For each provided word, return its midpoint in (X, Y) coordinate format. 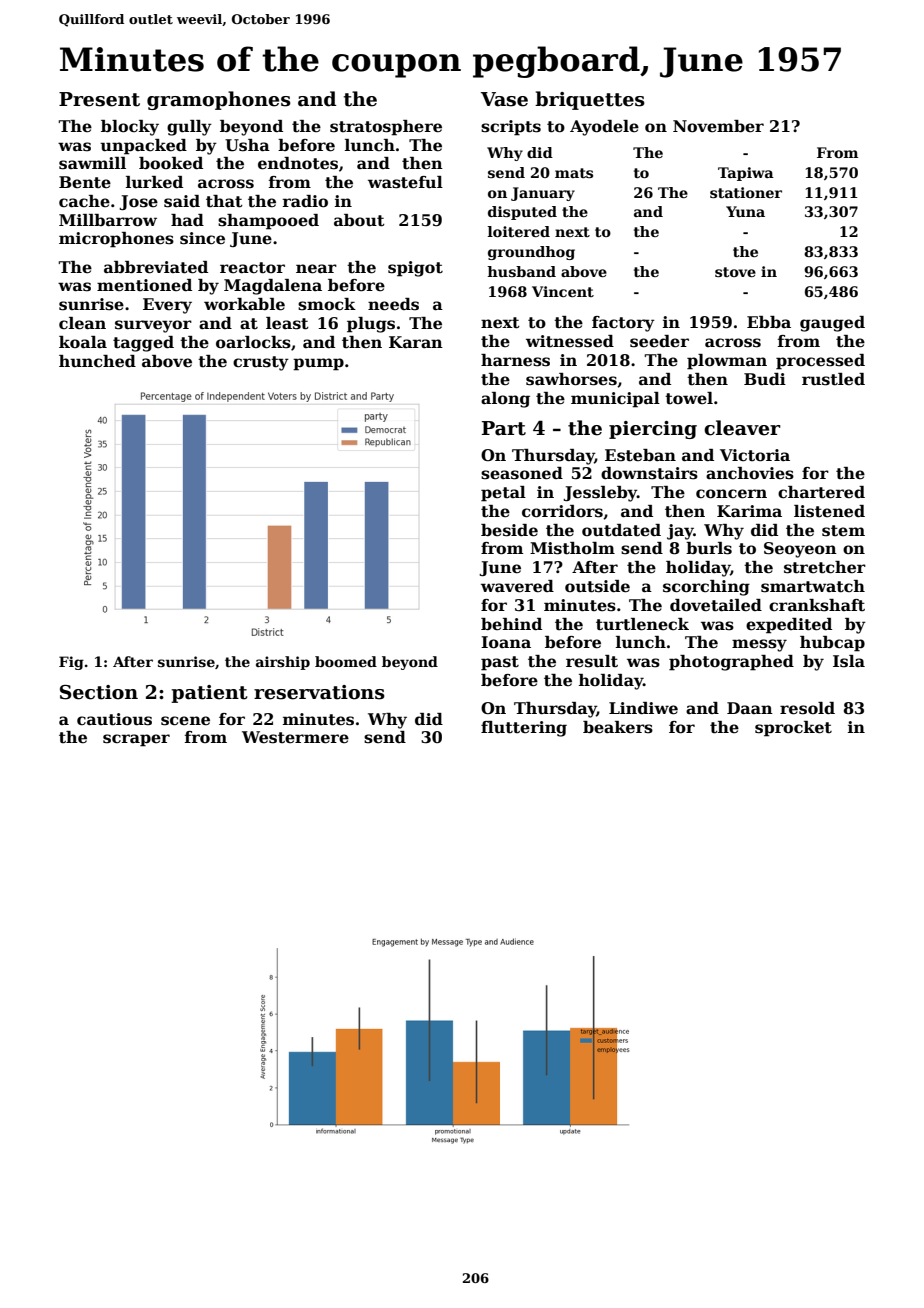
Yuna (745, 211)
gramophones (219, 100)
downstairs (649, 473)
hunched (97, 361)
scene (185, 721)
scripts (511, 128)
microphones (116, 240)
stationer (746, 192)
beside (509, 530)
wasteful (405, 182)
